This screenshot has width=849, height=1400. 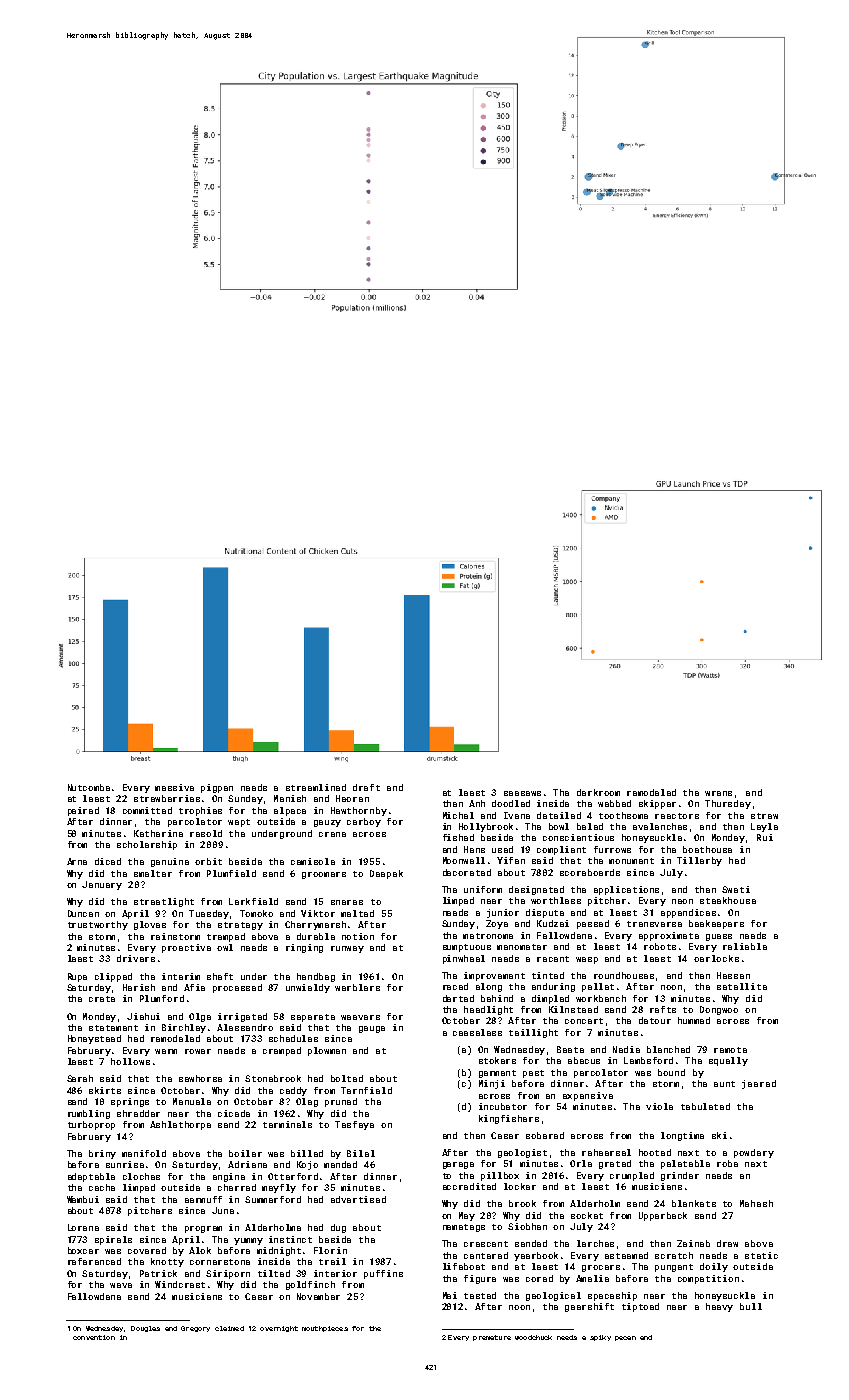 What do you see at coordinates (208, 861) in the screenshot?
I see `orbit` at bounding box center [208, 861].
